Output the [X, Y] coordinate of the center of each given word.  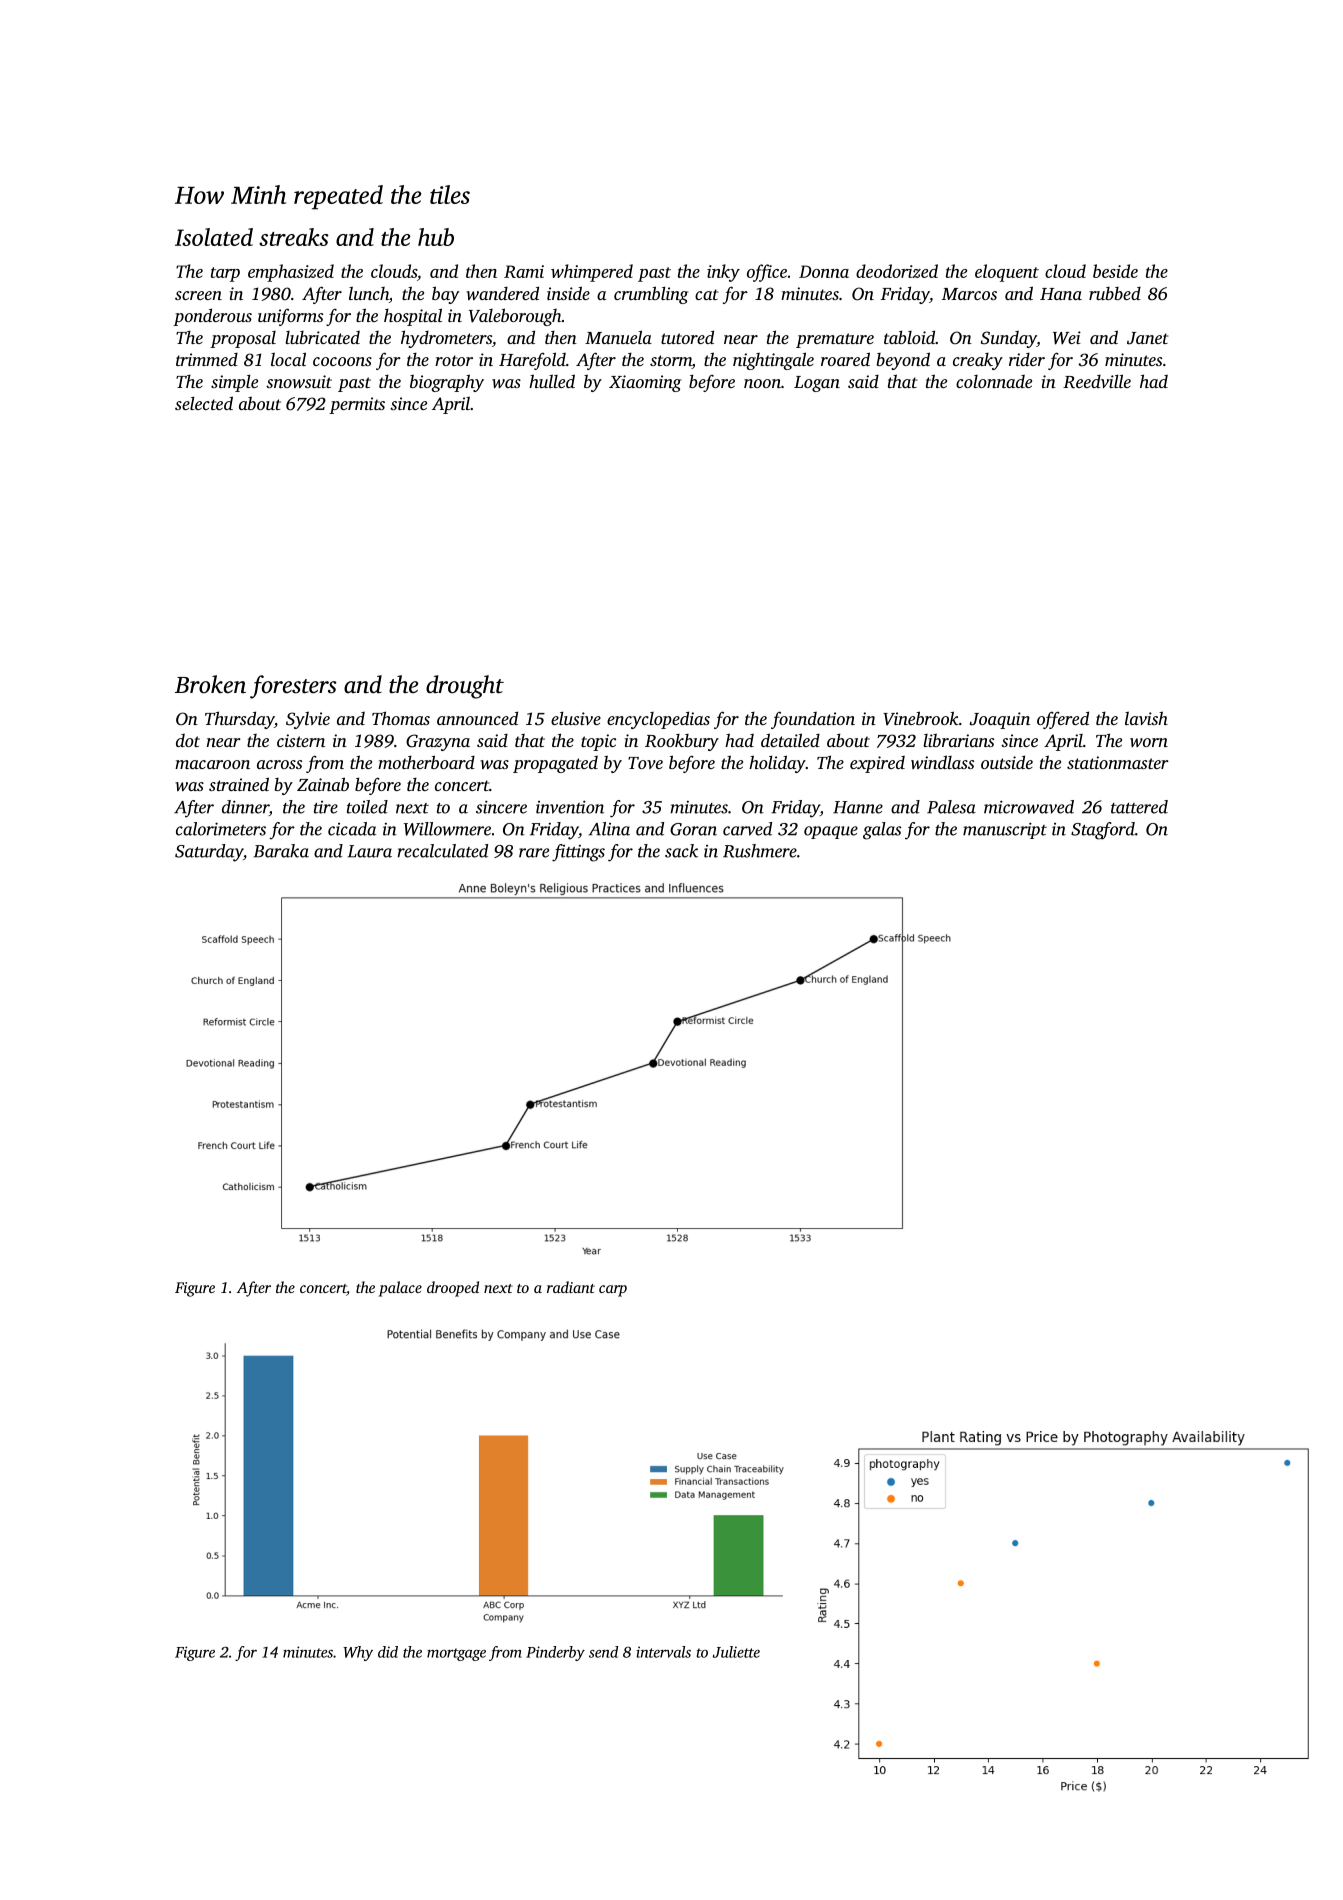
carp [613, 1291]
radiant [571, 1287]
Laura [369, 851]
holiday [777, 764]
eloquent [1007, 273]
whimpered [592, 273]
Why [358, 1653]
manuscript [1005, 830]
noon [762, 383]
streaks [294, 237]
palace [400, 1289]
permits [357, 405]
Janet [1147, 338]
